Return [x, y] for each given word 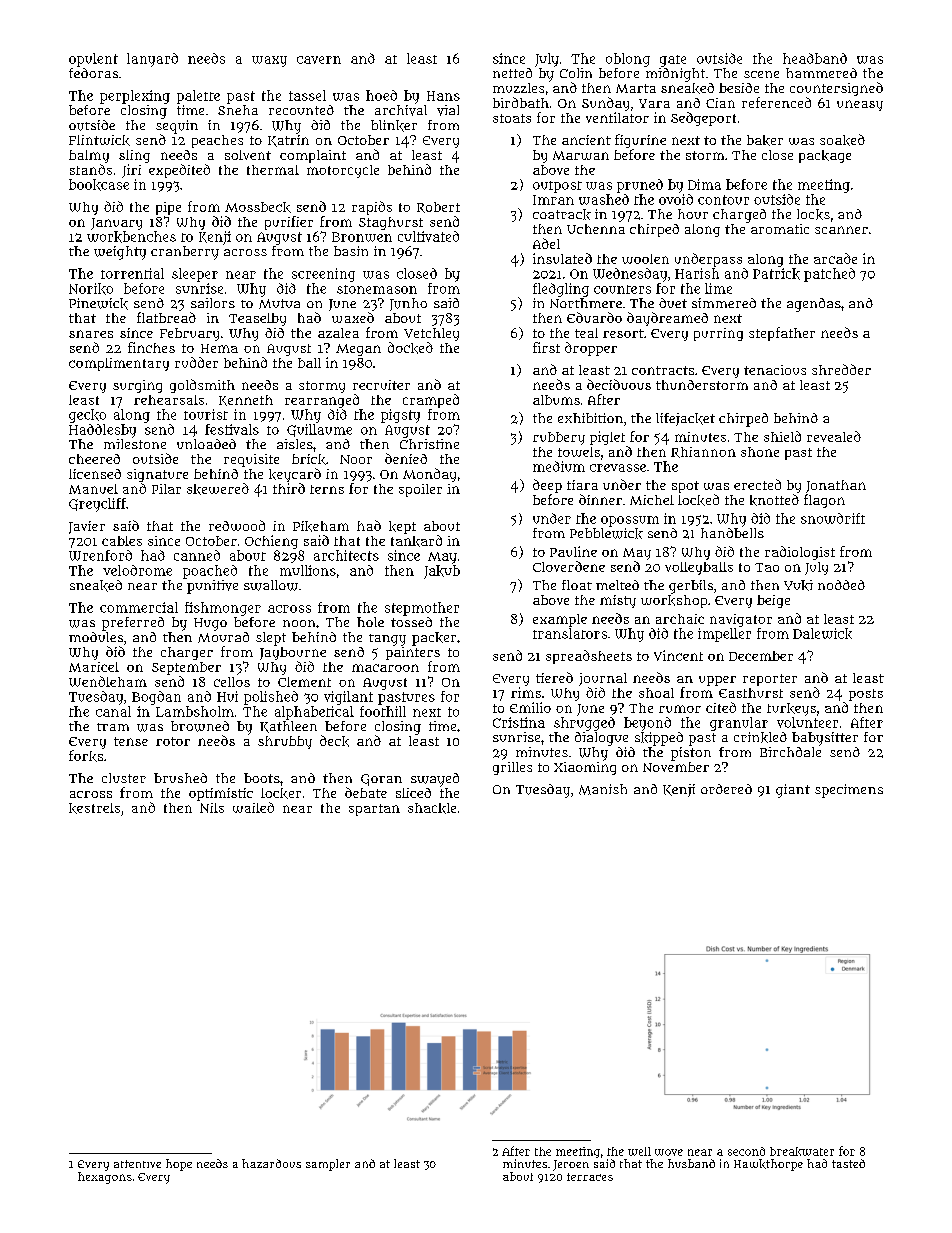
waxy [269, 61]
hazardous [271, 1163]
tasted [848, 1163]
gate [673, 61]
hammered [821, 73]
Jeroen [571, 1165]
